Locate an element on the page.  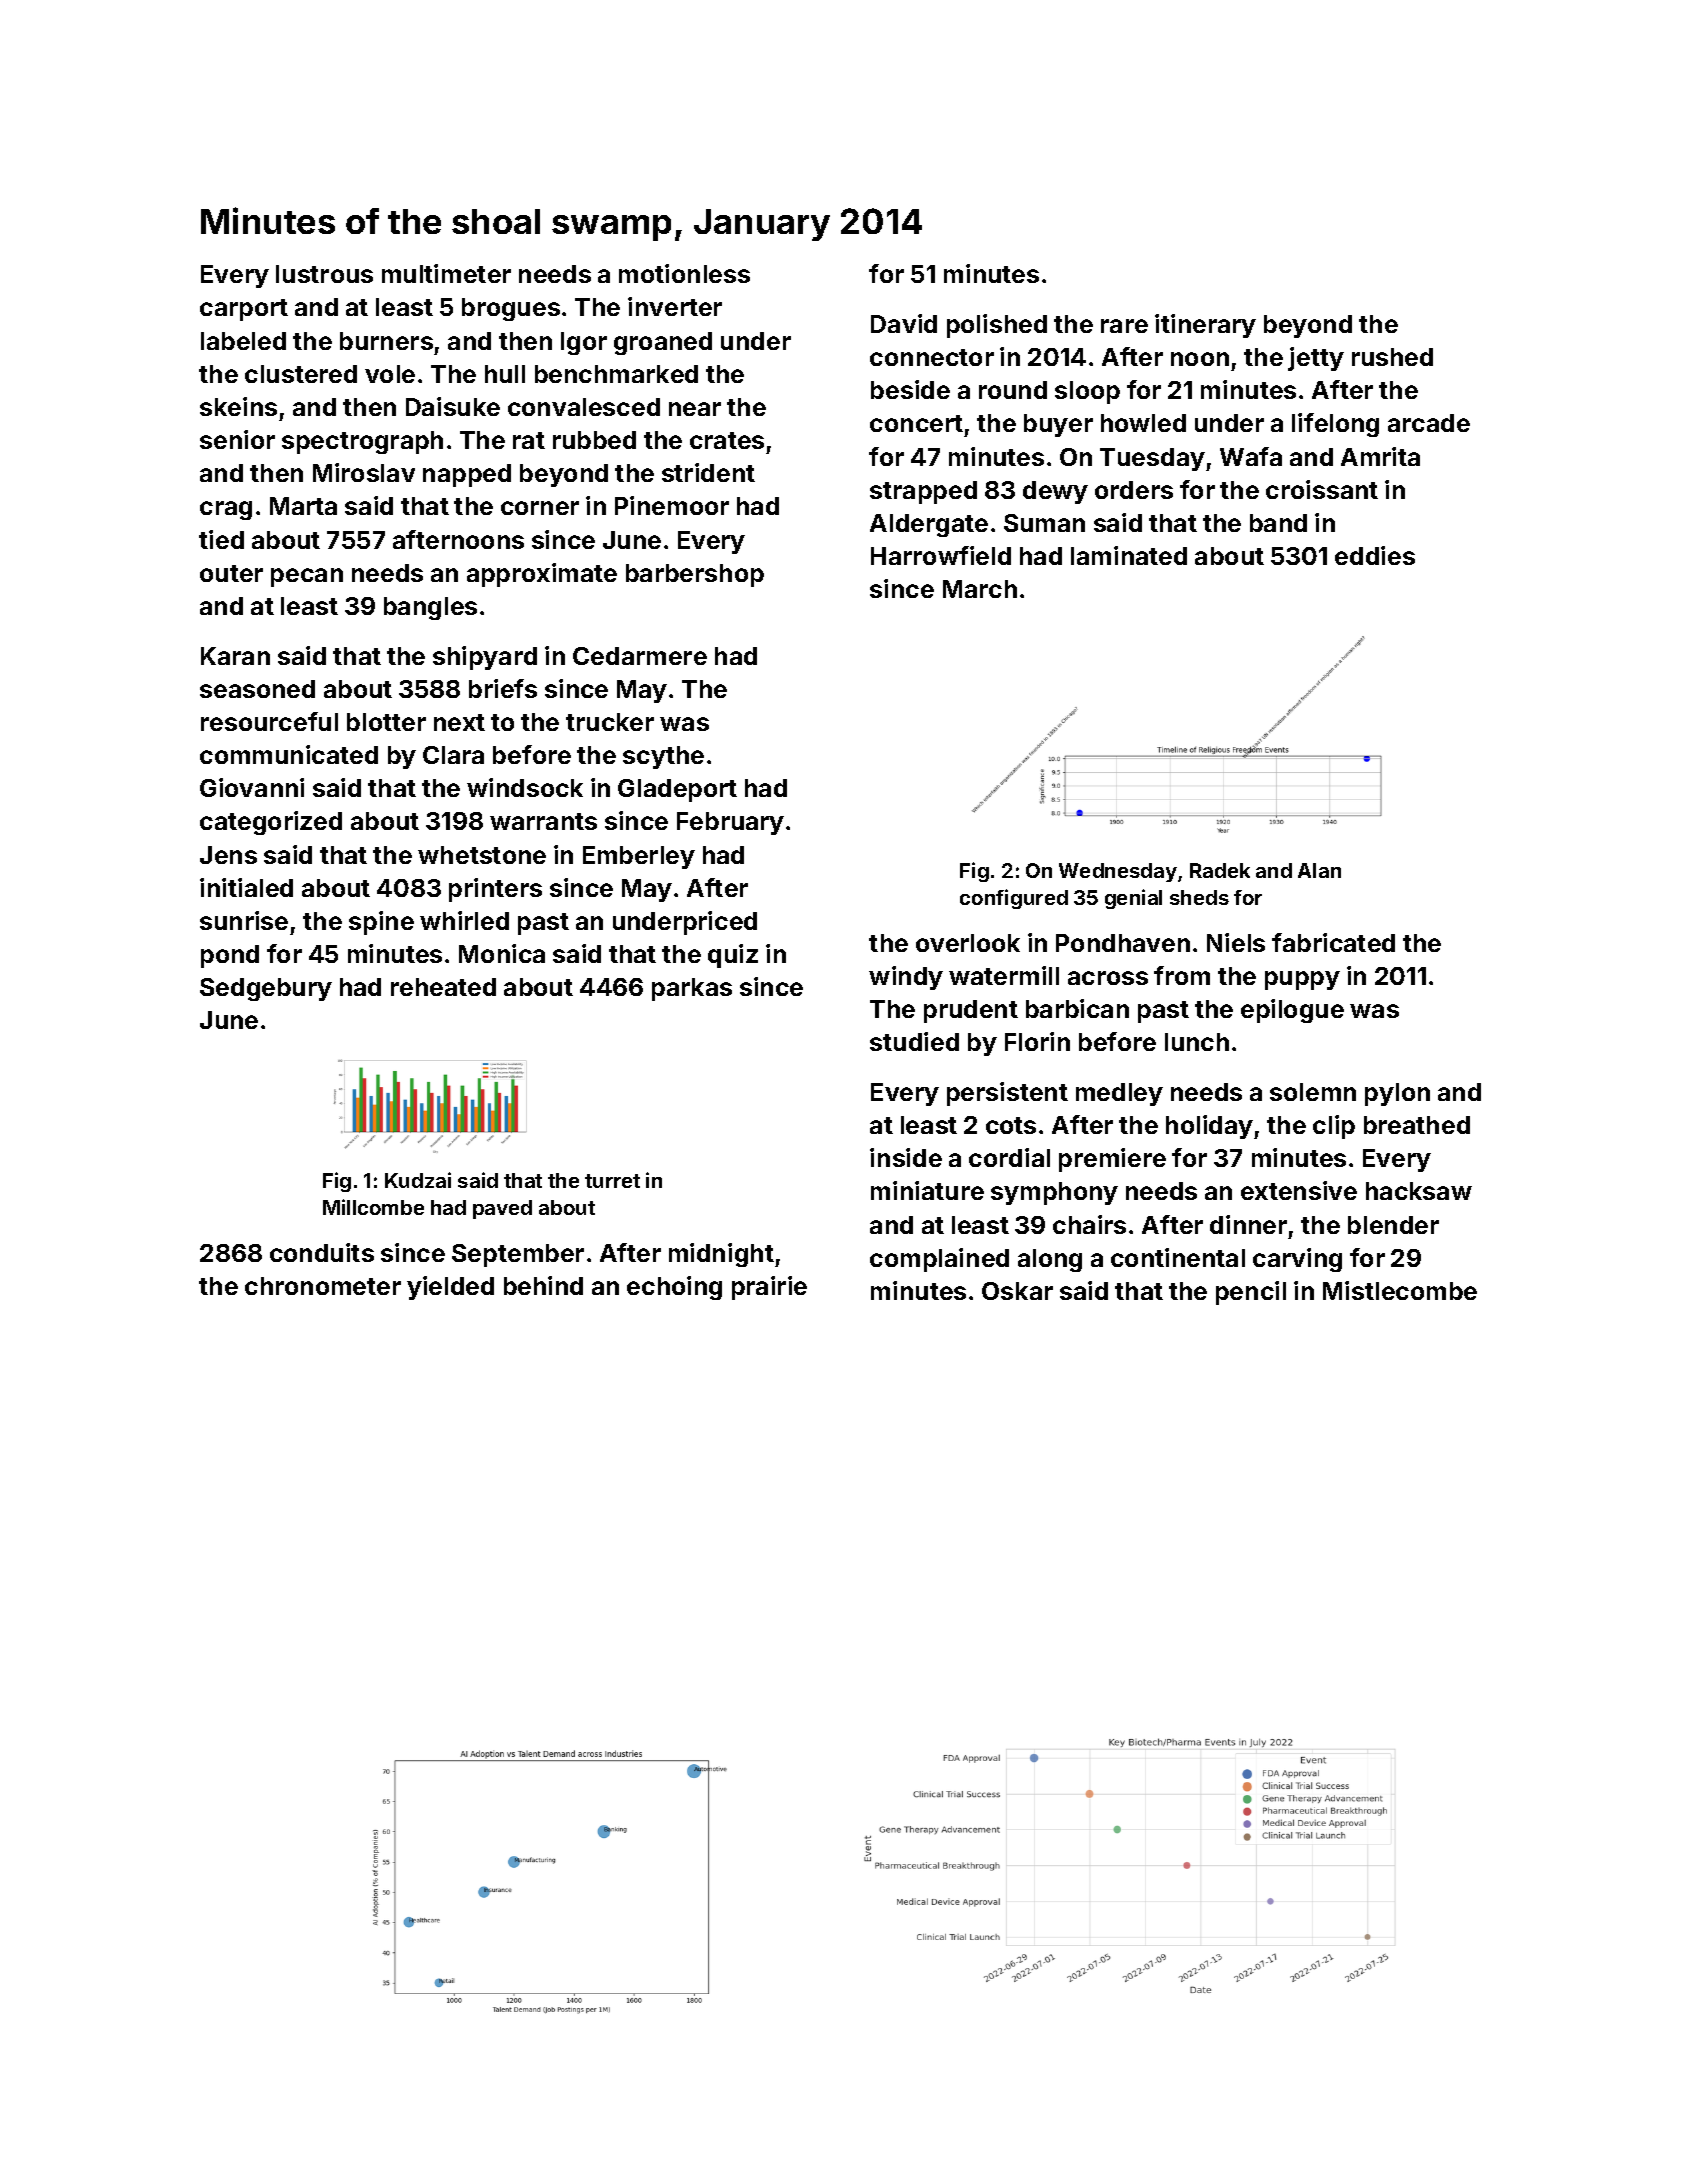
barbershop is located at coordinates (695, 575).
